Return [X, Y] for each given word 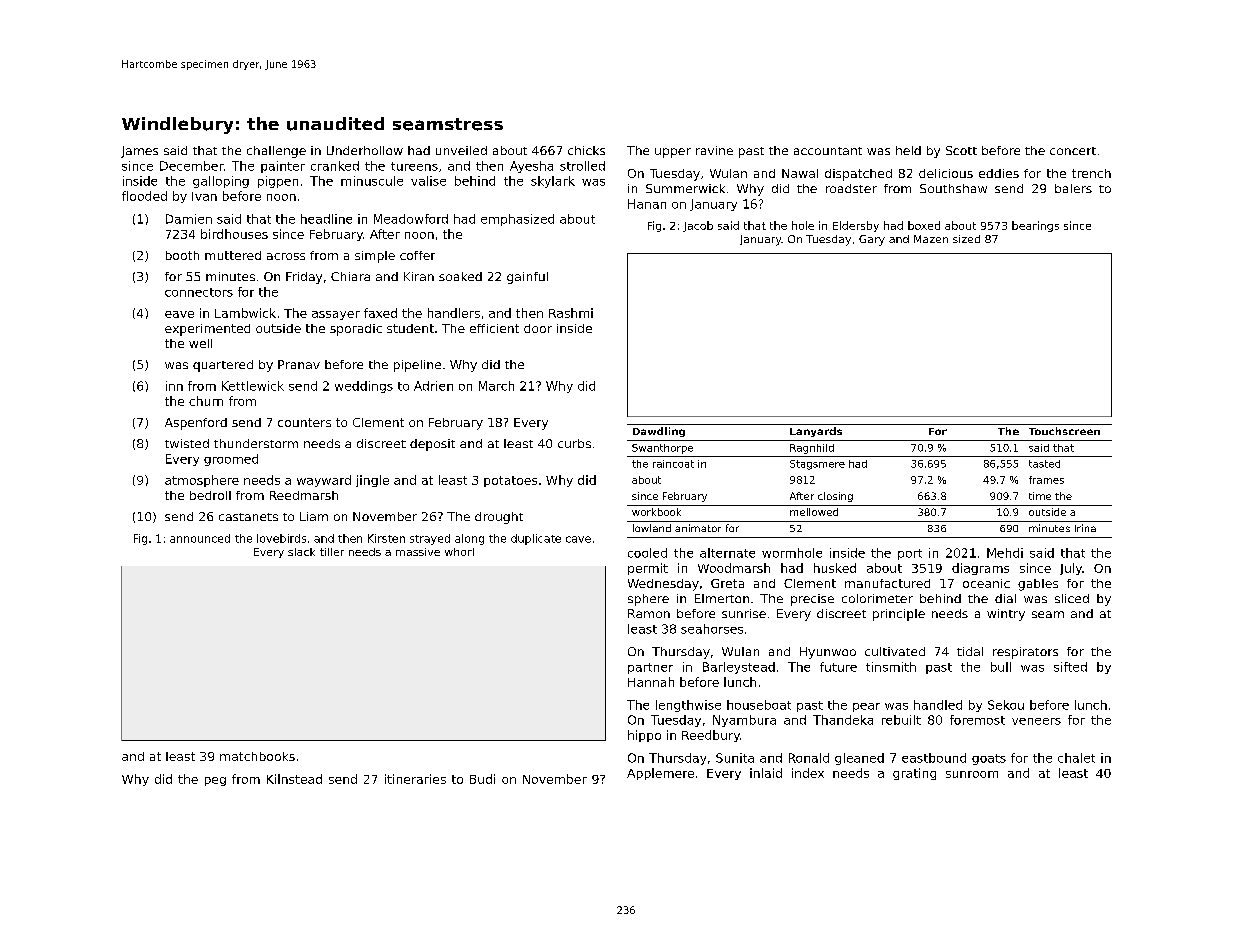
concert [1073, 151]
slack [301, 552]
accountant [828, 151]
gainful [527, 278]
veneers [1036, 721]
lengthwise [688, 706]
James [139, 152]
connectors [199, 292]
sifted [1070, 667]
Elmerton [722, 598]
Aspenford [196, 424]
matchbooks [257, 756]
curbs [574, 443]
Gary [872, 240]
